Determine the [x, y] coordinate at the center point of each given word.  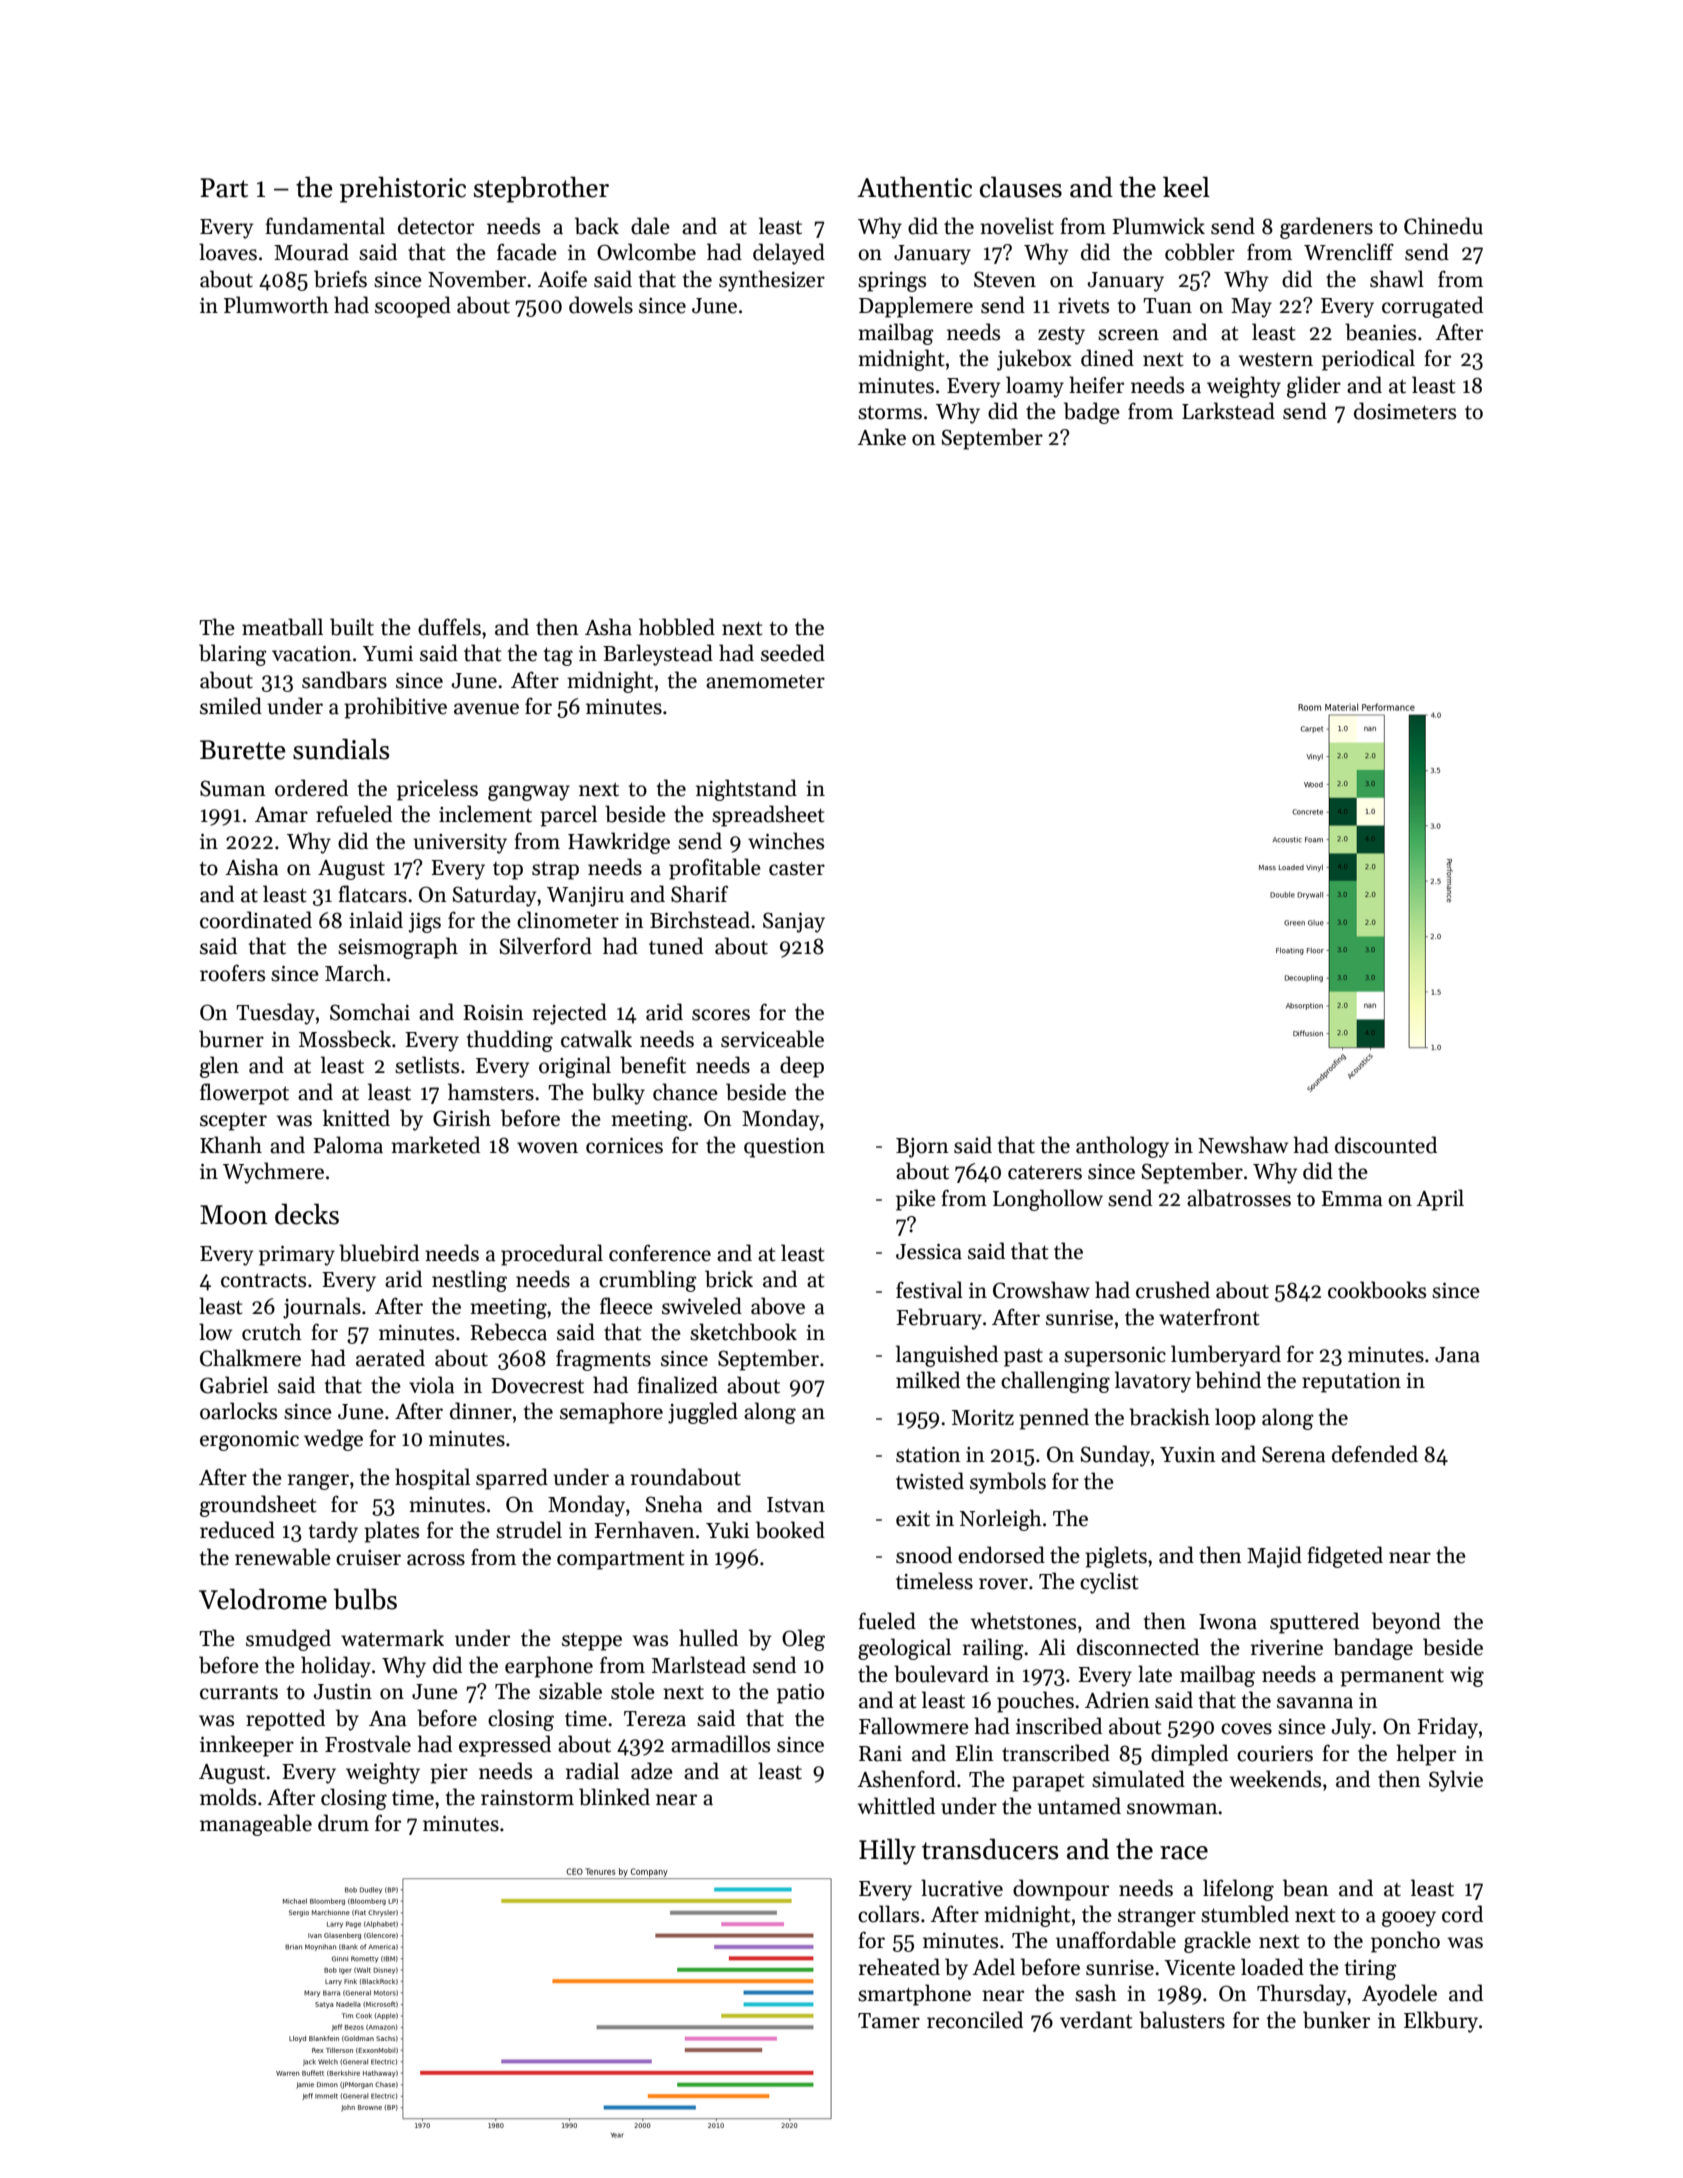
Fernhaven [644, 1530]
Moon [234, 1215]
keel [1186, 187]
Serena [1294, 1454]
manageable [256, 1825]
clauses [1021, 187]
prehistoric [403, 189]
